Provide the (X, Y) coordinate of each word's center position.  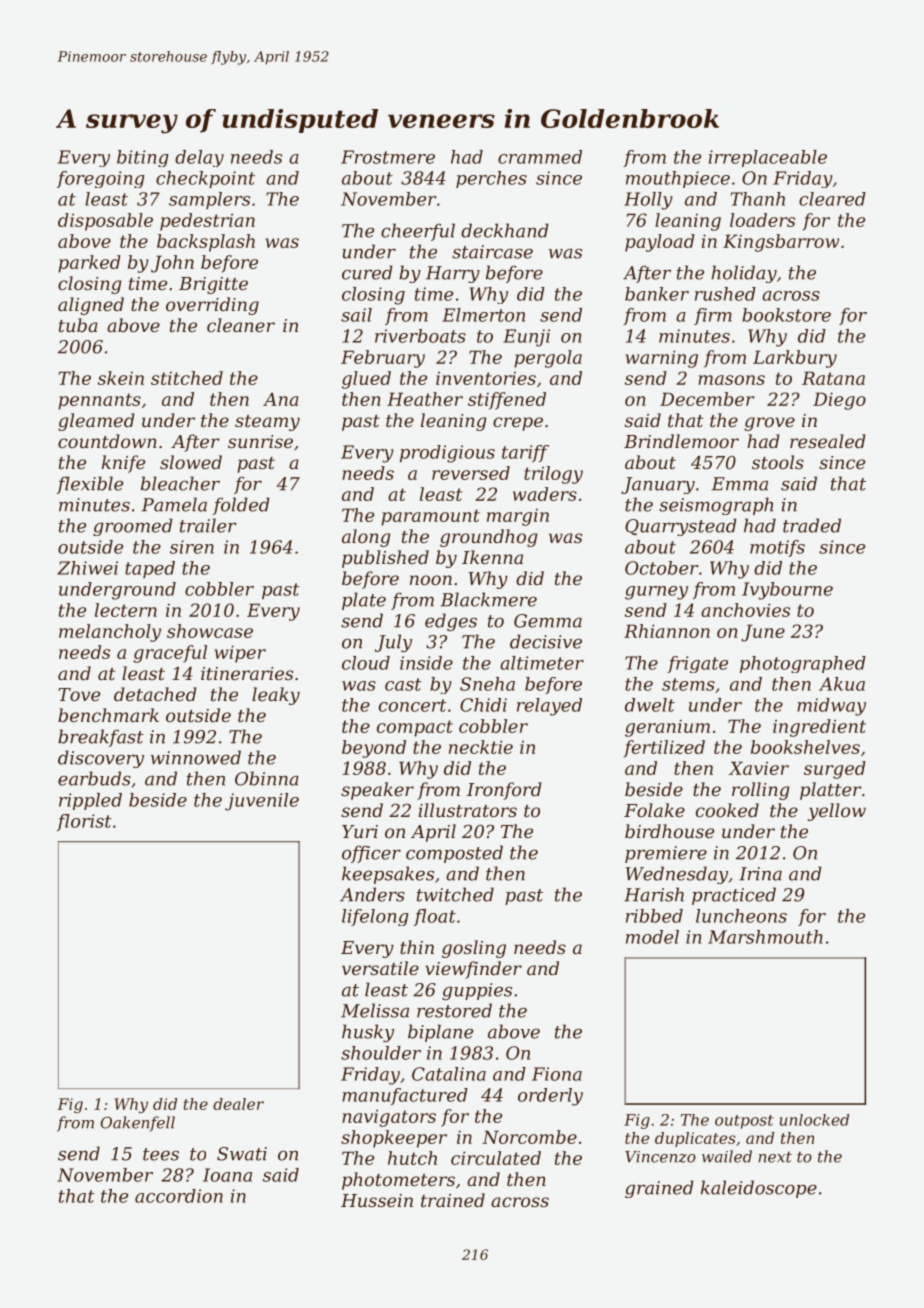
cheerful (418, 232)
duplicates (695, 1139)
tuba (78, 325)
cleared (832, 199)
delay (199, 158)
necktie (481, 747)
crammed (540, 157)
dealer (238, 1104)
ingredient (819, 728)
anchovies (745, 610)
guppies (477, 991)
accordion (179, 1196)
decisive (546, 641)
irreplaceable (768, 158)
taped (150, 569)
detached (155, 694)
